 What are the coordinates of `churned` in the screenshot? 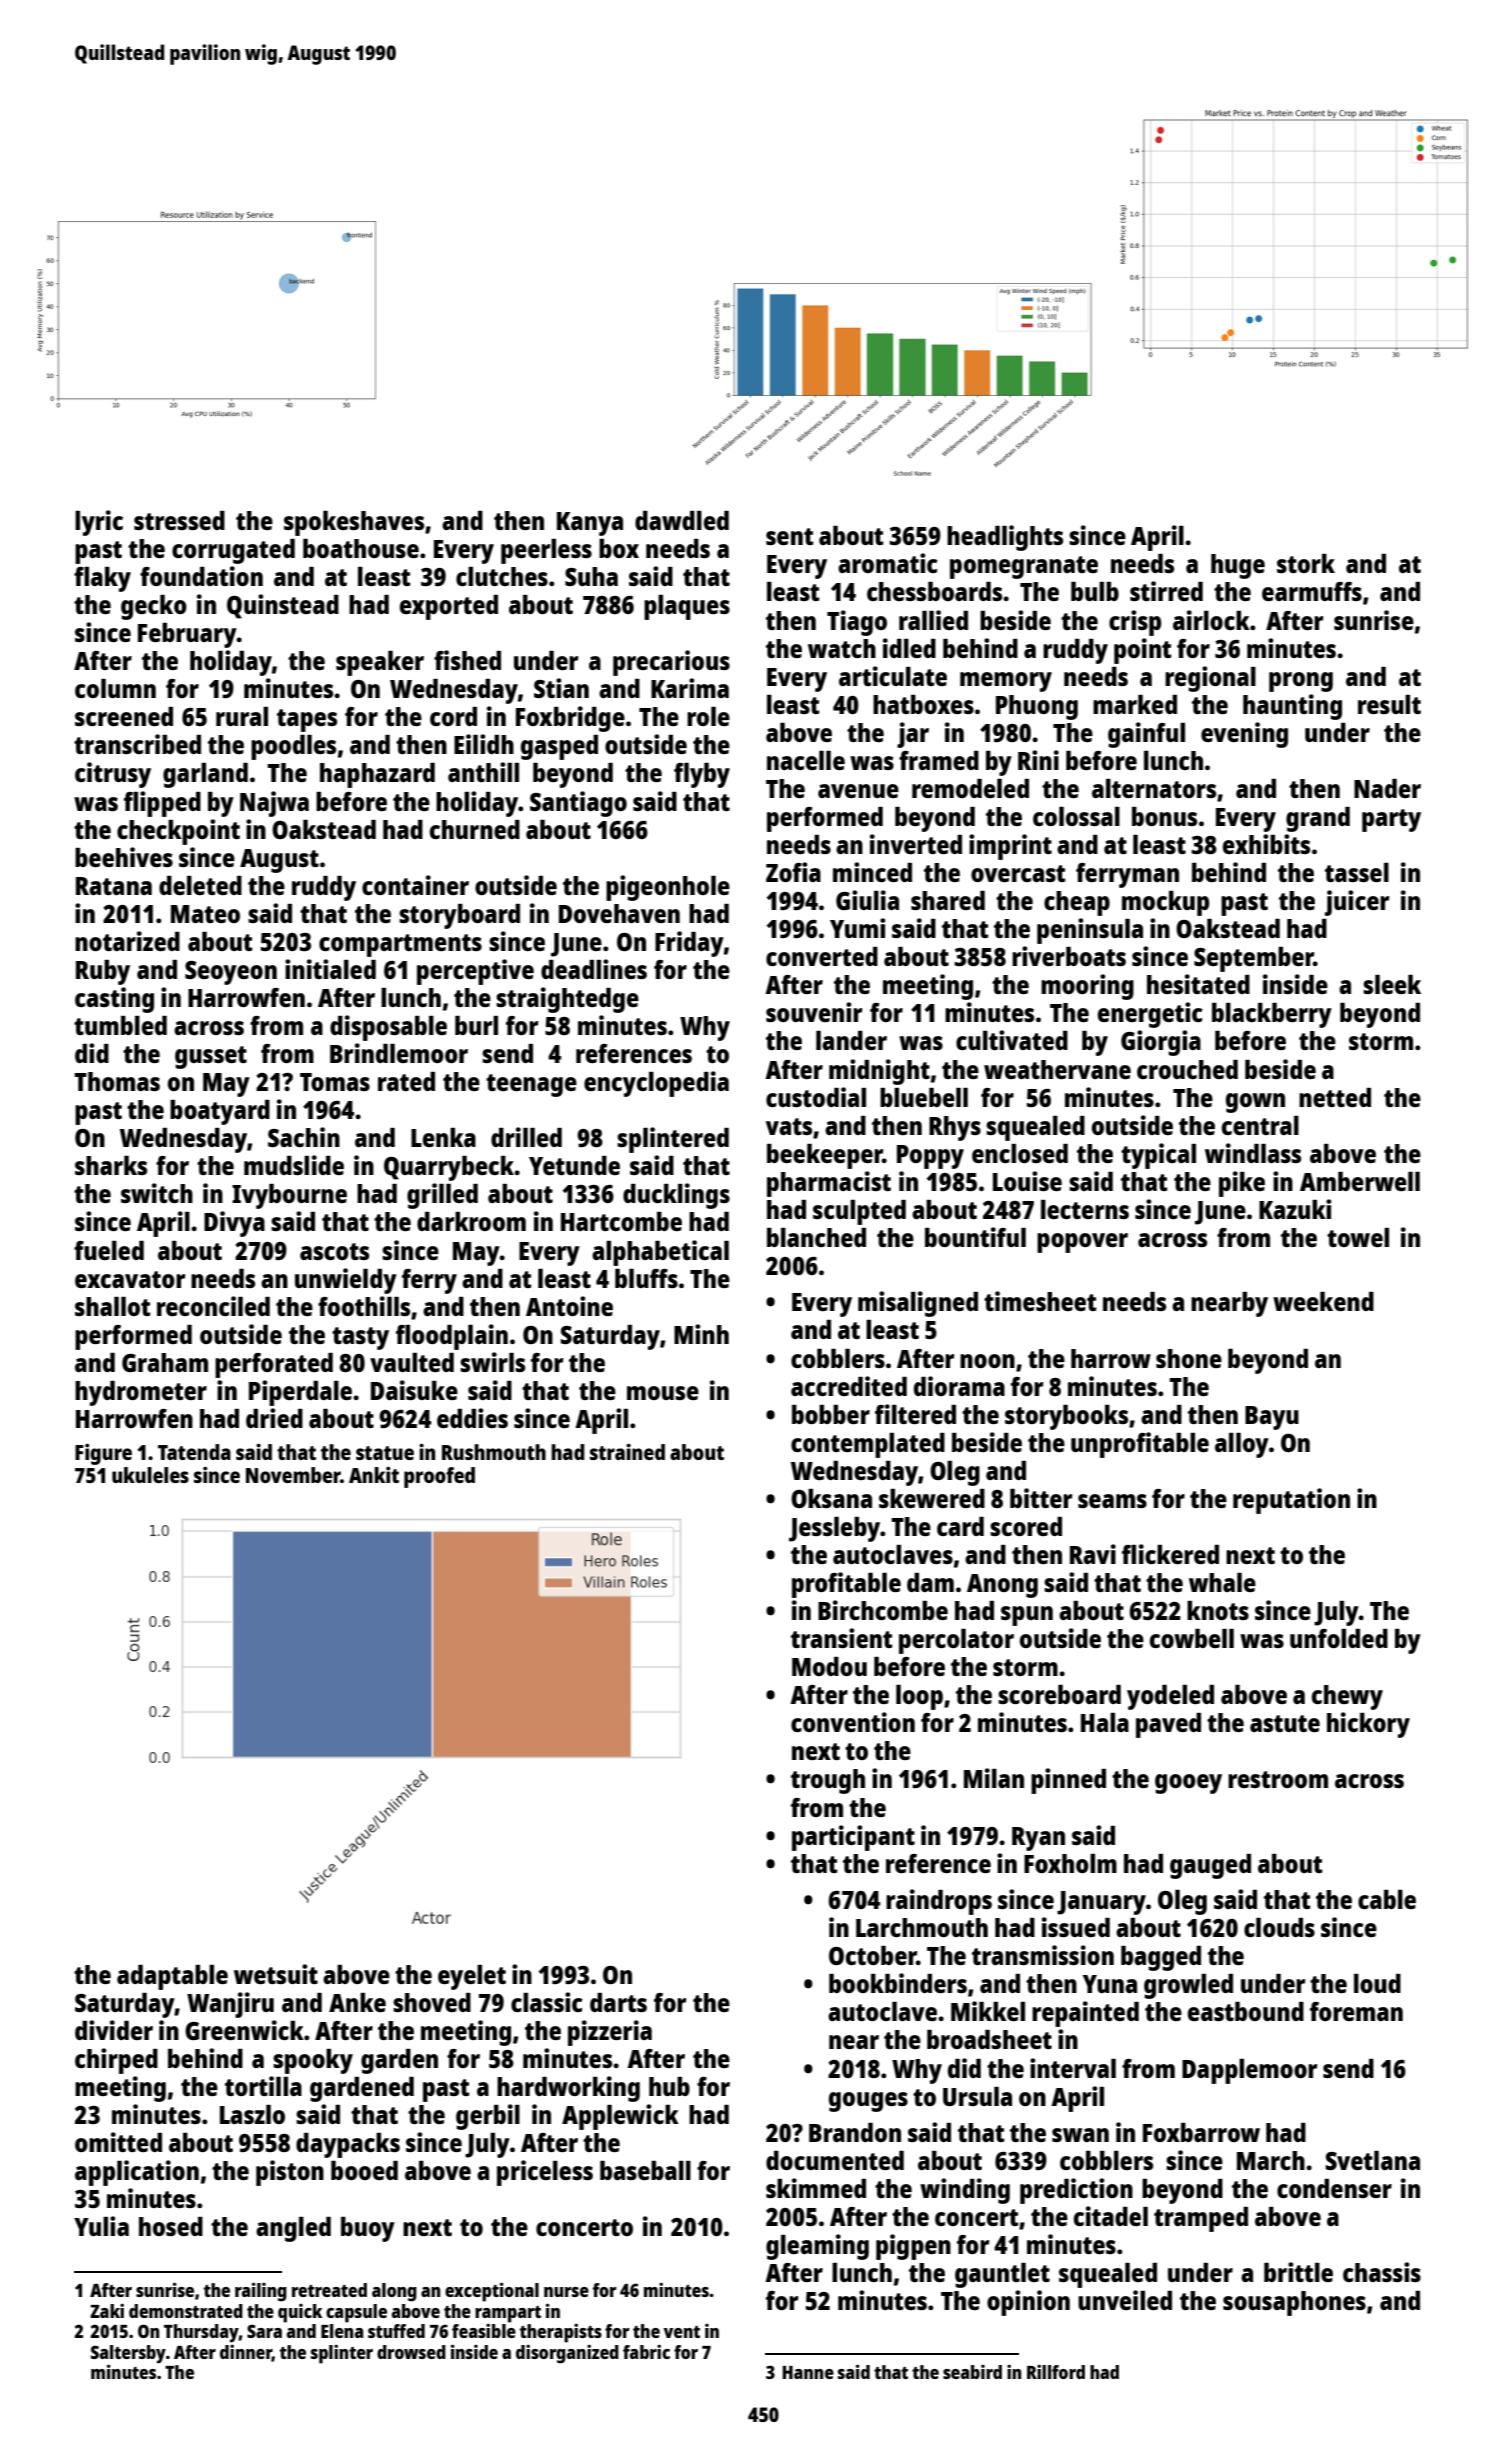 It's located at (475, 829).
